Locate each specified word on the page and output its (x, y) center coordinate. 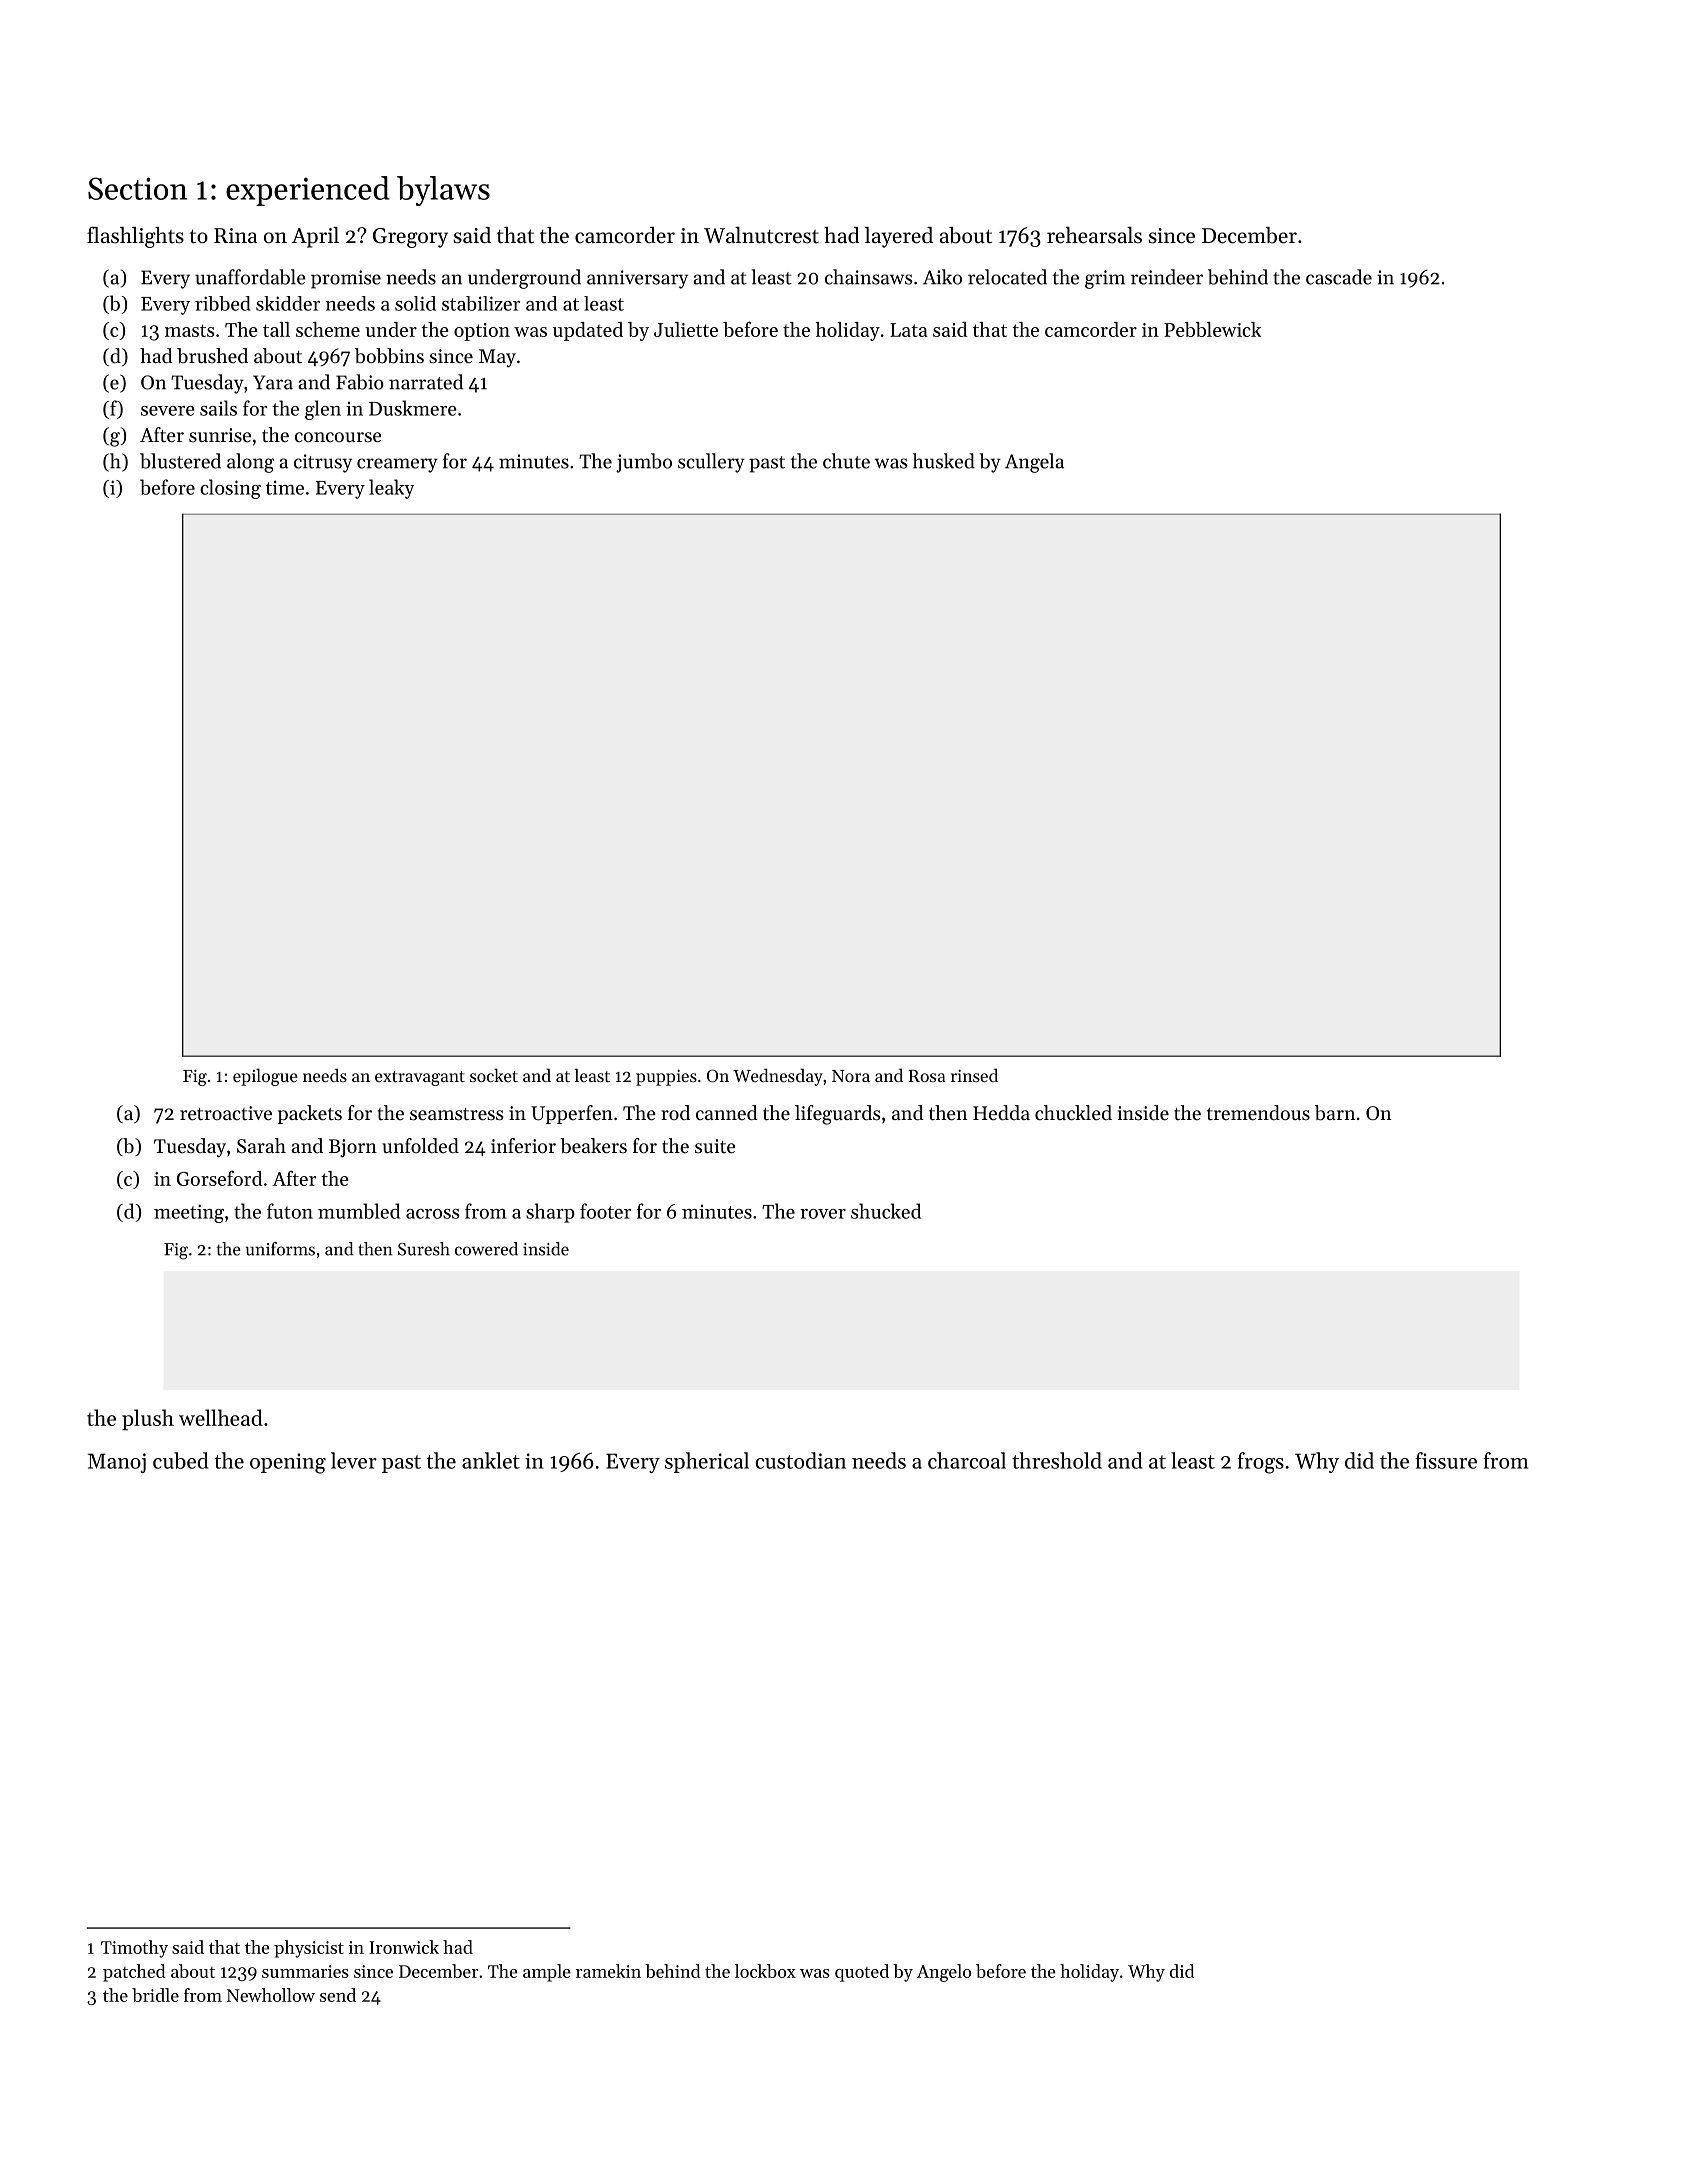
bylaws (443, 191)
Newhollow (271, 1995)
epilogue (265, 1077)
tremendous (1258, 1113)
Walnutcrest (761, 235)
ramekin (608, 1971)
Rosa (927, 1076)
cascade (1339, 277)
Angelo (944, 1973)
